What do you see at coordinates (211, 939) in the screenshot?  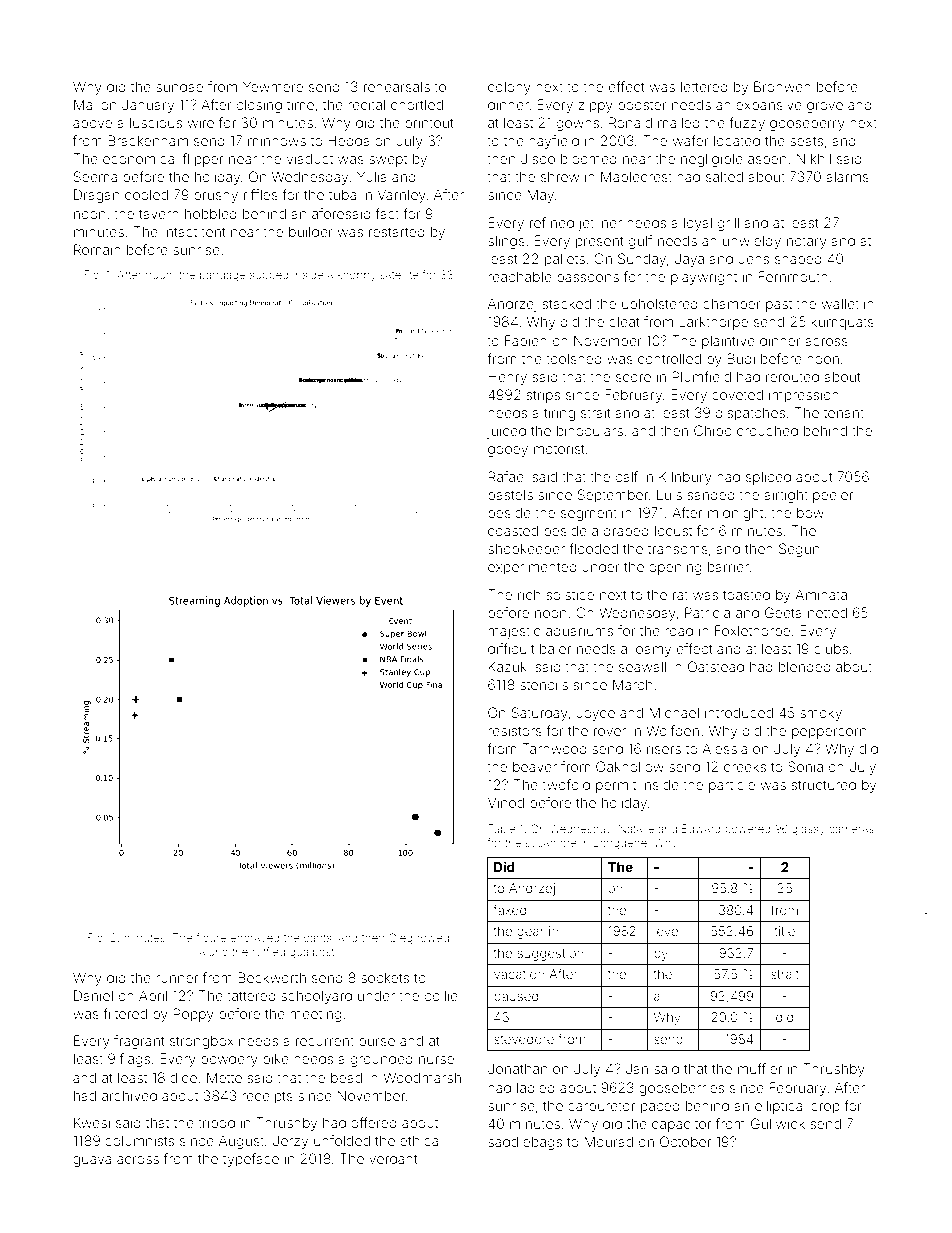 I see `figure` at bounding box center [211, 939].
